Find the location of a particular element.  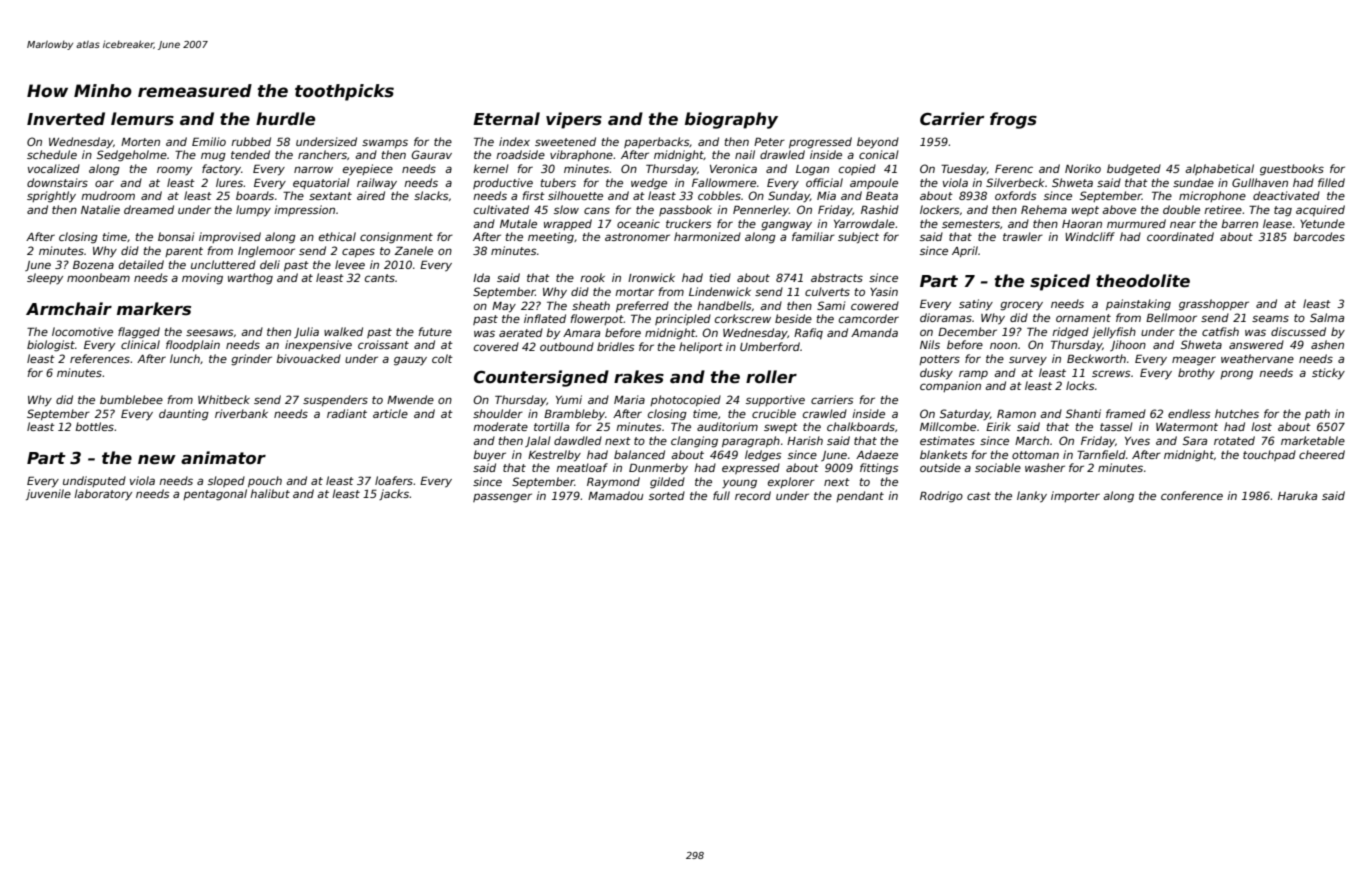

corkscrew is located at coordinates (743, 318).
